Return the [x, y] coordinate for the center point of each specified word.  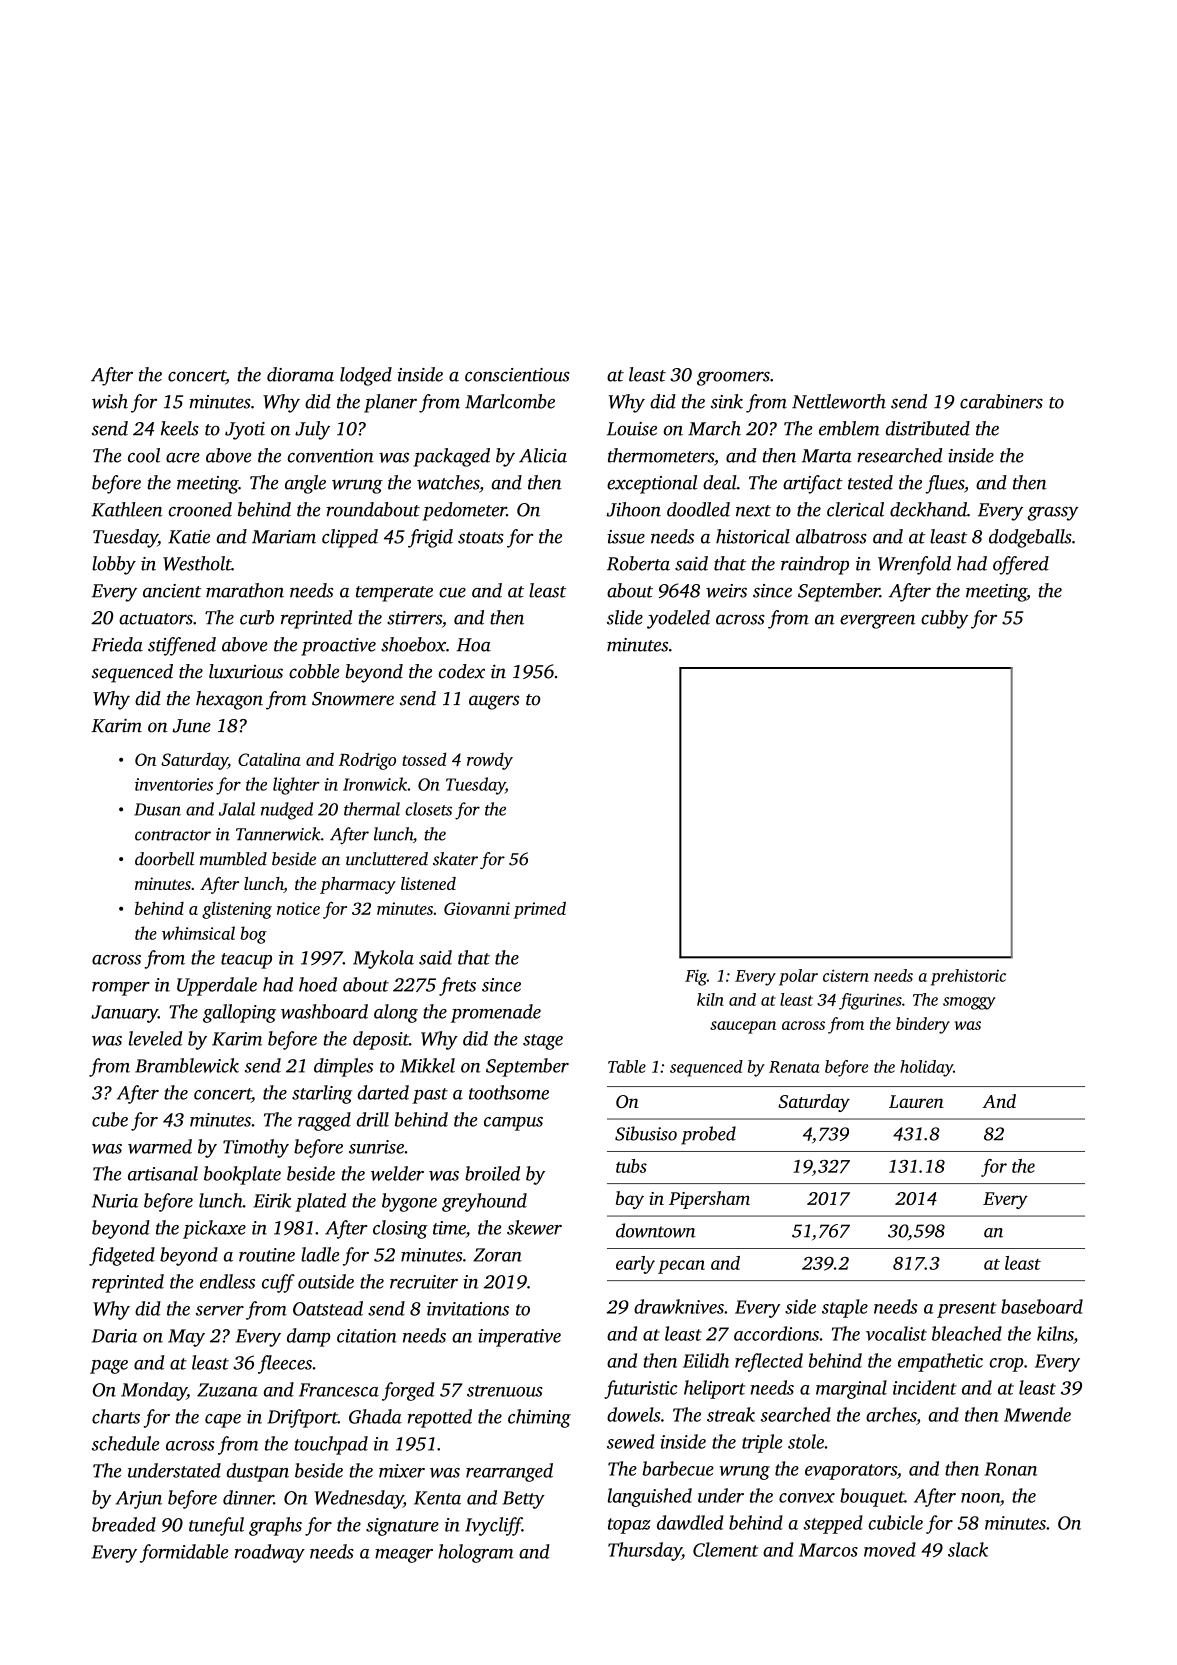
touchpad [331, 1445]
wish [110, 401]
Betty [524, 1500]
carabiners [1001, 401]
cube [110, 1119]
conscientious [517, 375]
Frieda [117, 644]
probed [708, 1135]
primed [539, 910]
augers [494, 702]
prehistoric [968, 977]
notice [298, 908]
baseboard [1042, 1306]
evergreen [877, 621]
